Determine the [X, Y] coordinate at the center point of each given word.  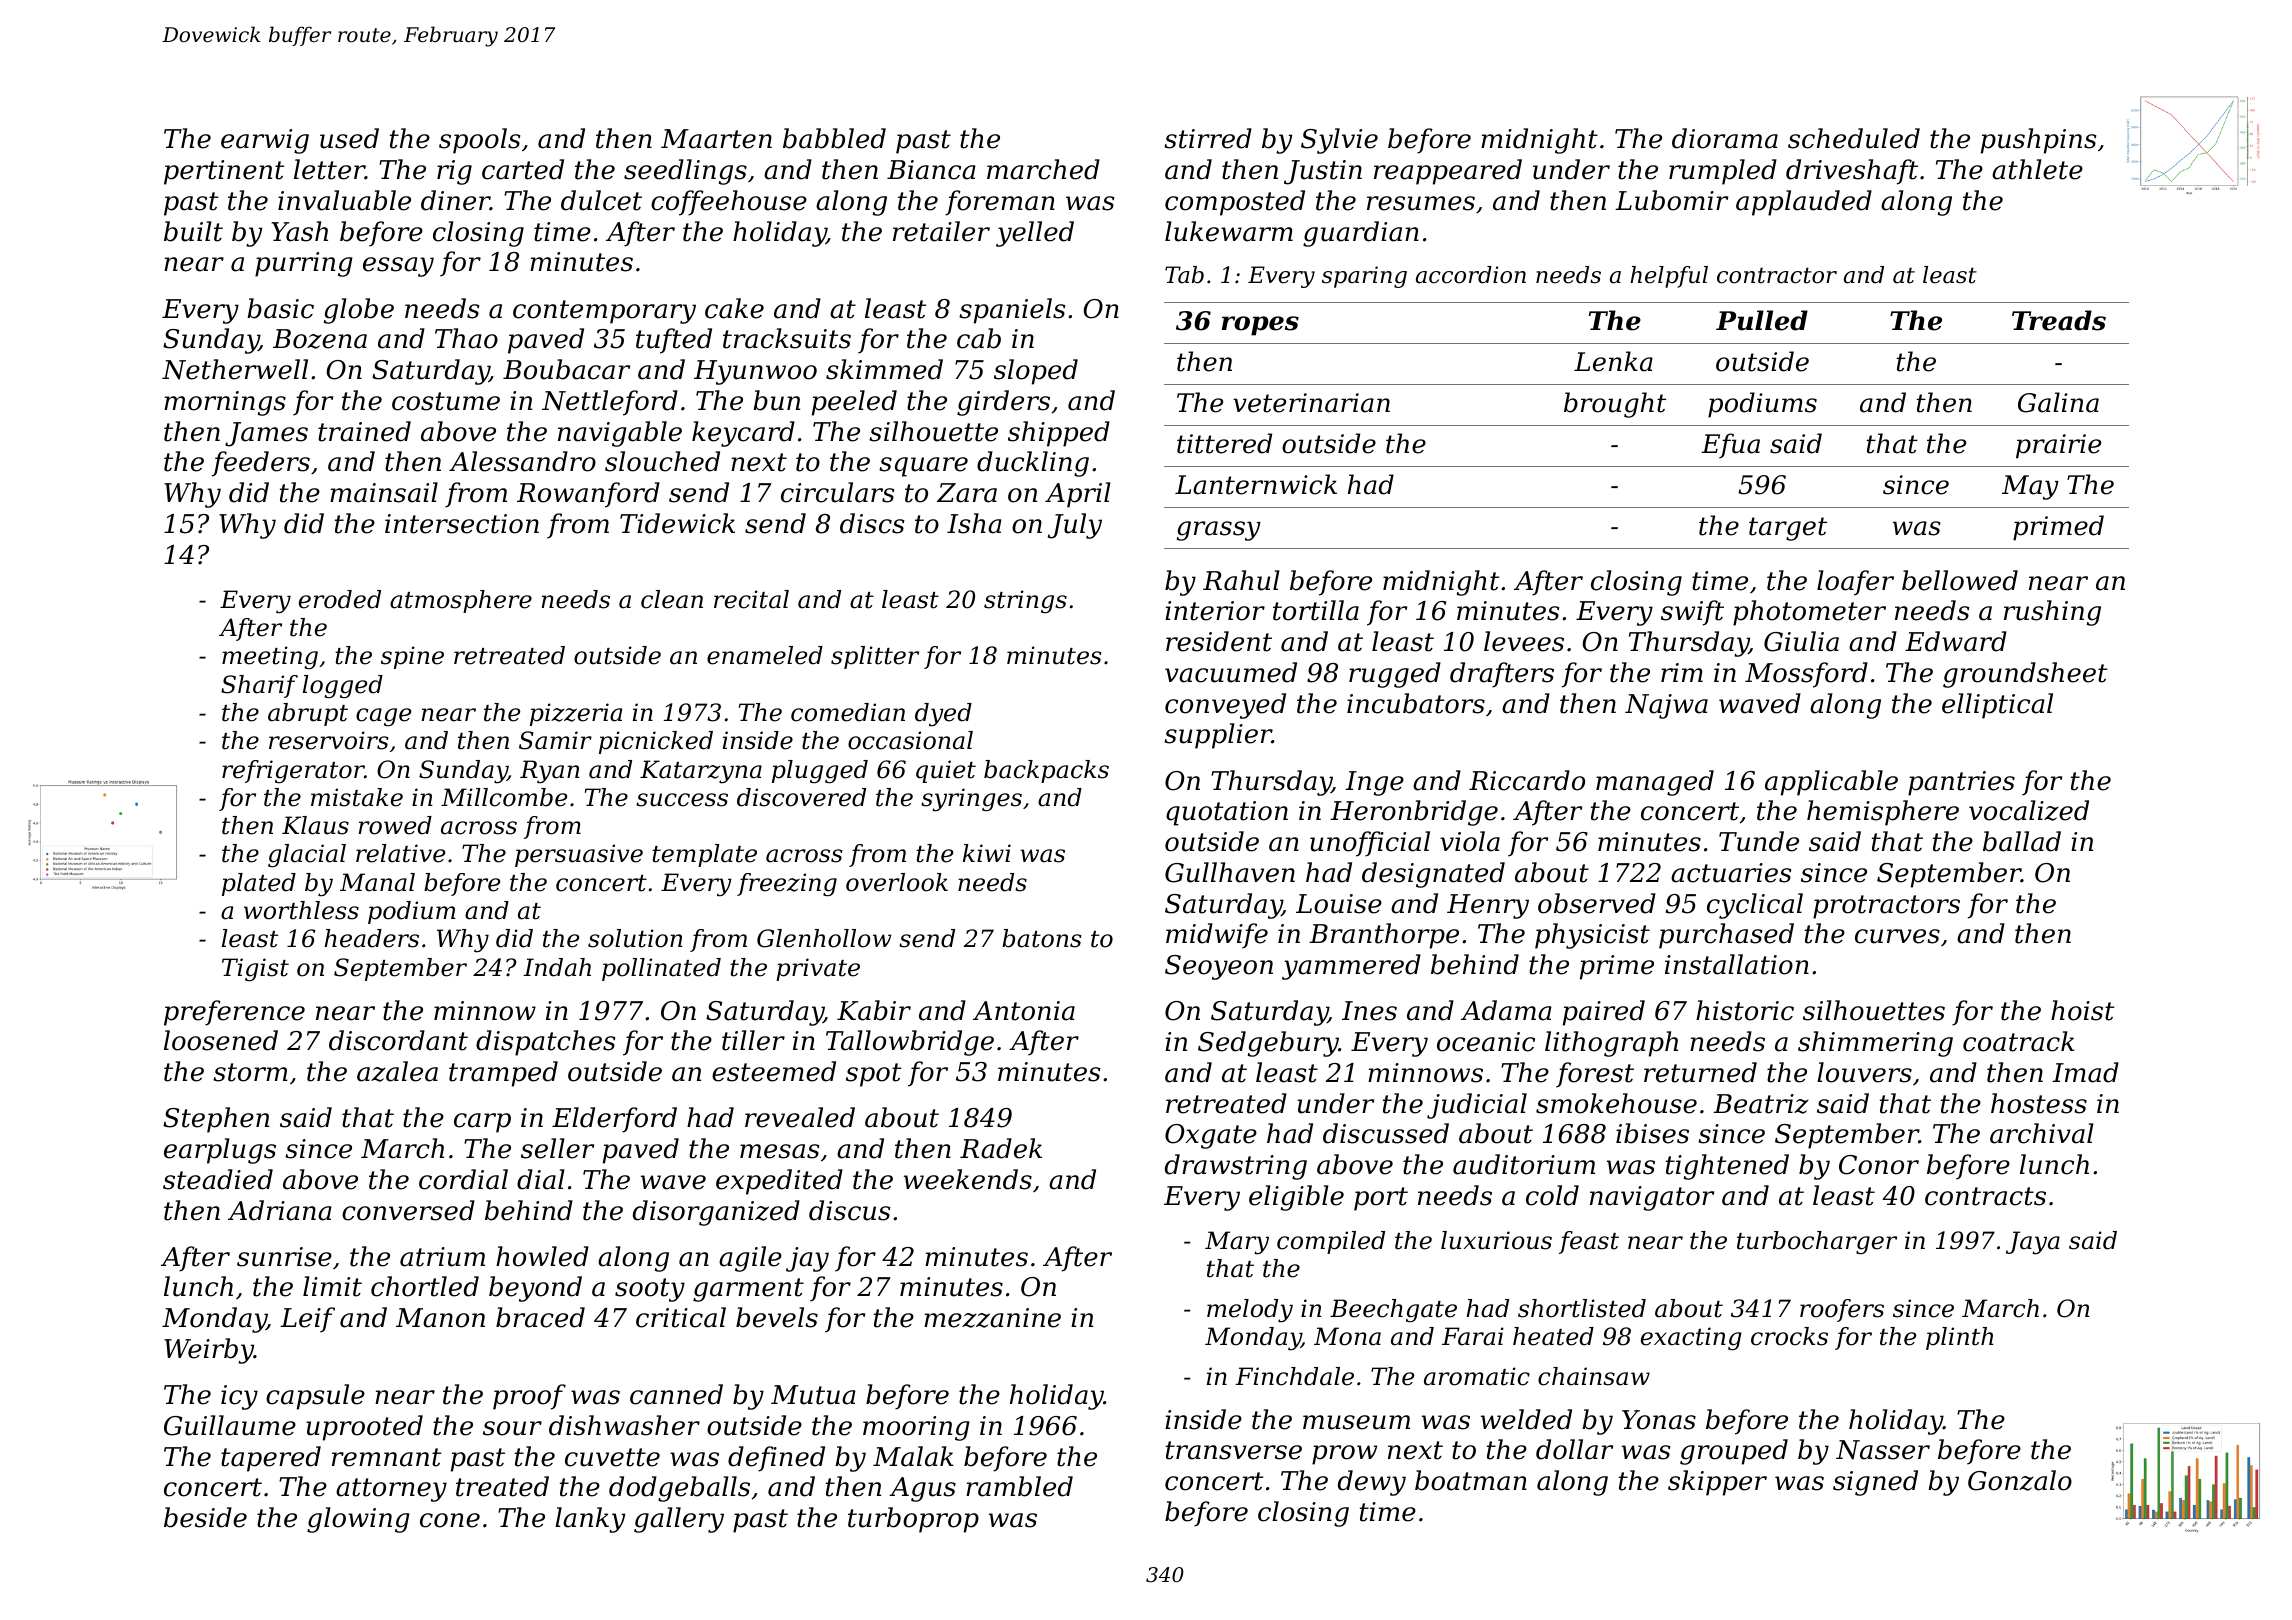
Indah [557, 967]
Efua [1730, 445]
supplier [1218, 736]
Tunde [1759, 841]
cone [450, 1520]
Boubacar [566, 369]
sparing [1364, 277]
